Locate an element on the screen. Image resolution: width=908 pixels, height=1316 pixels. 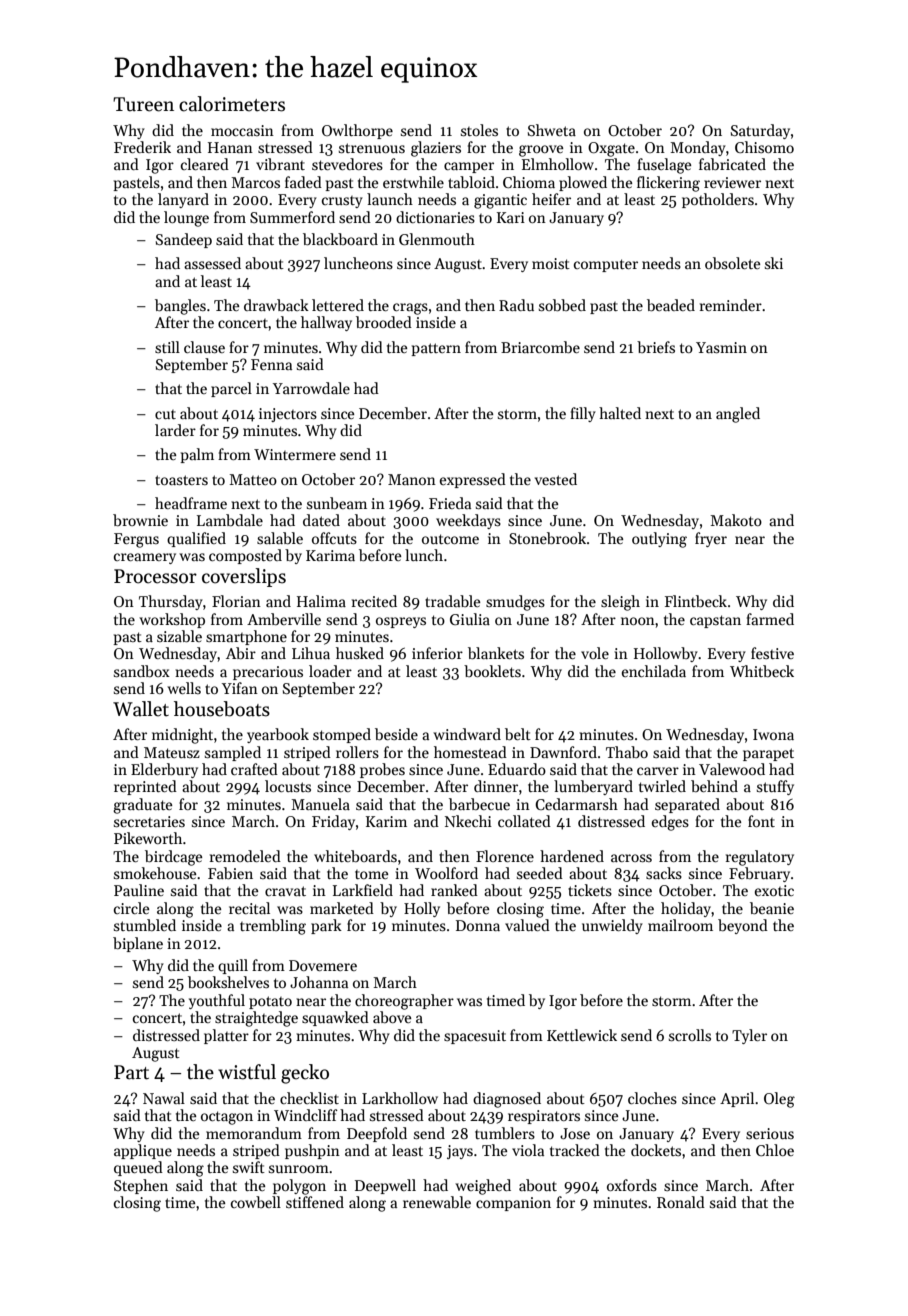
Oxgate is located at coordinates (611, 149).
